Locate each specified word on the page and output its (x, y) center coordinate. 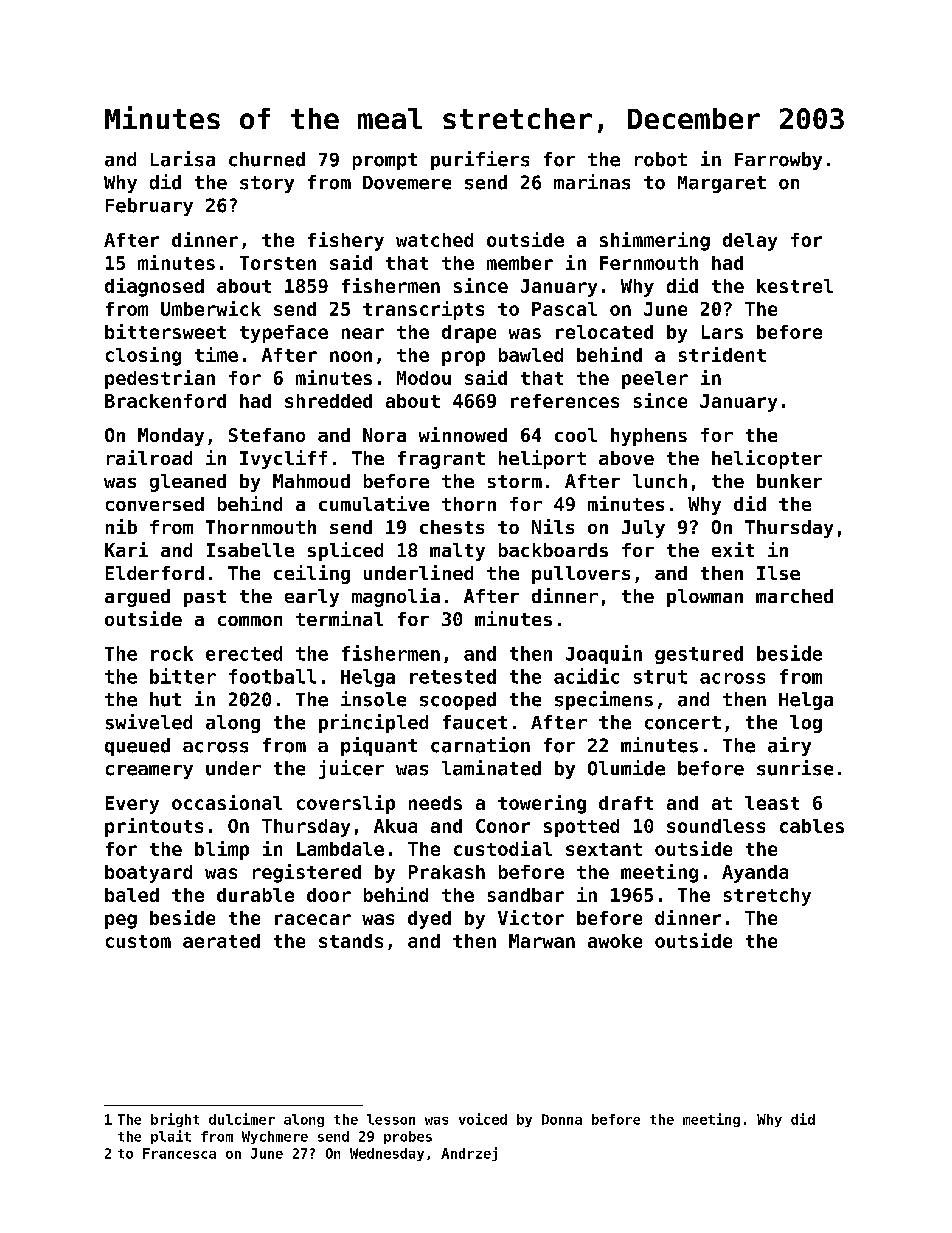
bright (175, 1120)
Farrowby (778, 161)
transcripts (423, 310)
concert (683, 723)
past (205, 598)
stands (351, 941)
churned (267, 159)
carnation (480, 745)
